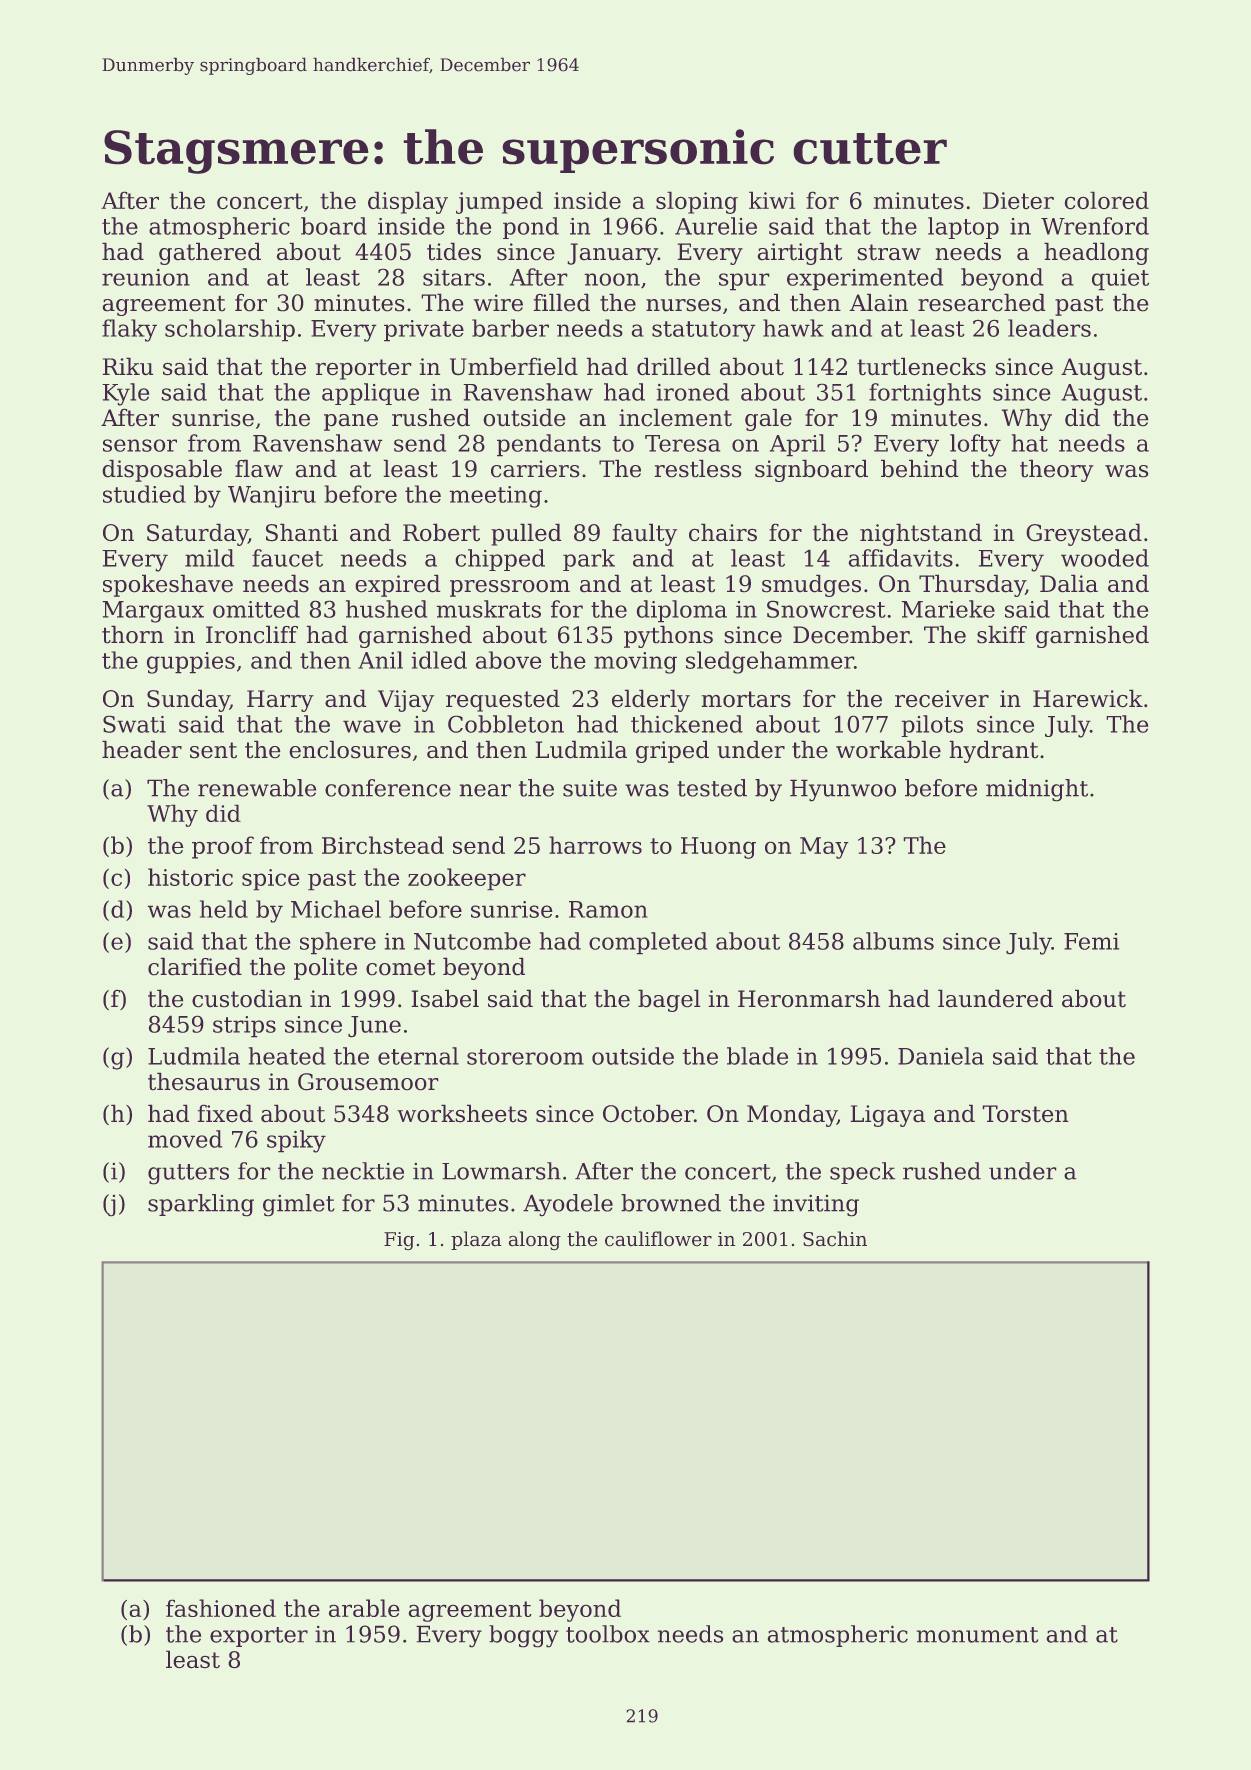 Image resolution: width=1251 pixels, height=1770 pixels. I want to click on harrows, so click(595, 845).
